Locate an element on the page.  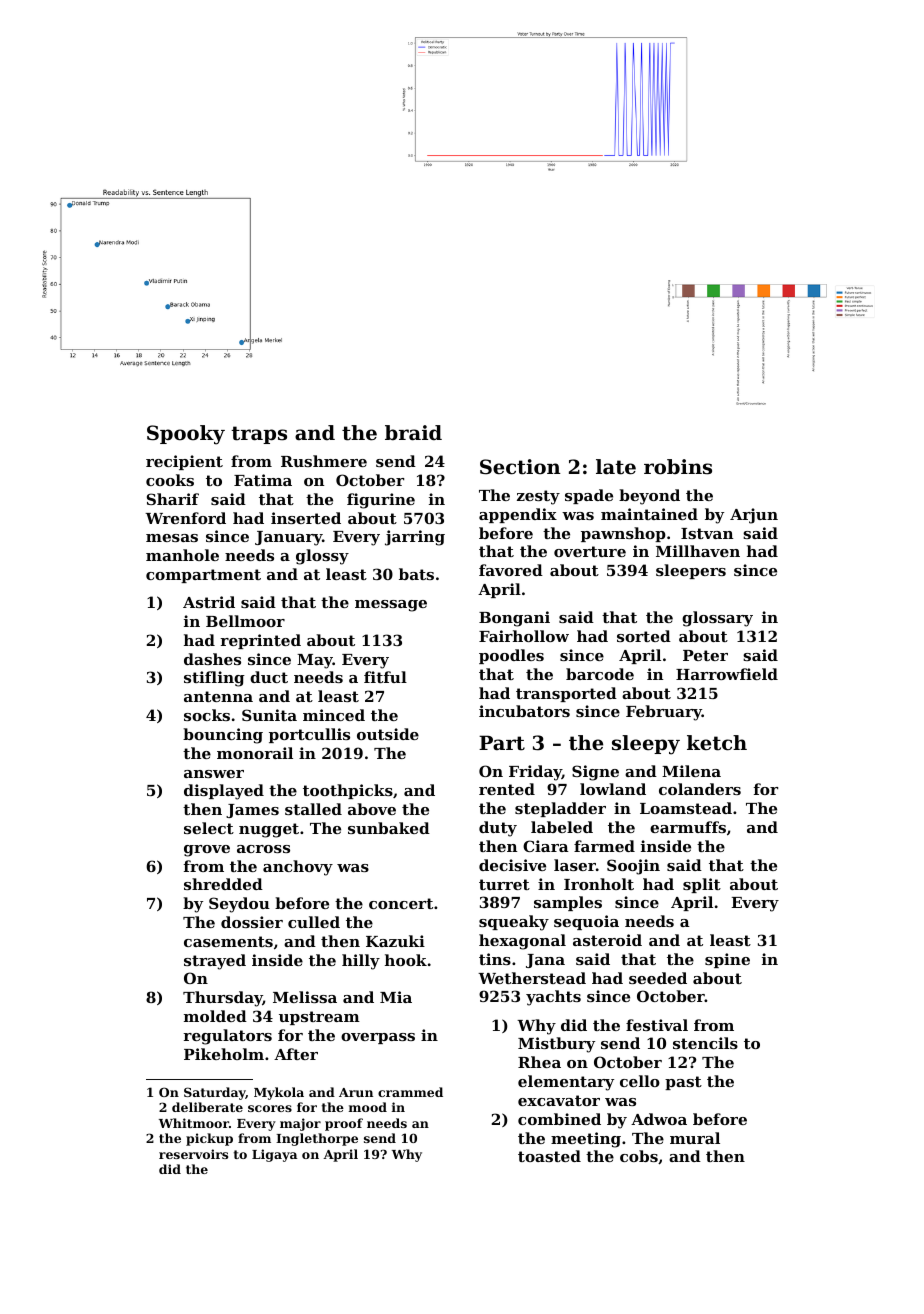
Spooky is located at coordinates (186, 435).
